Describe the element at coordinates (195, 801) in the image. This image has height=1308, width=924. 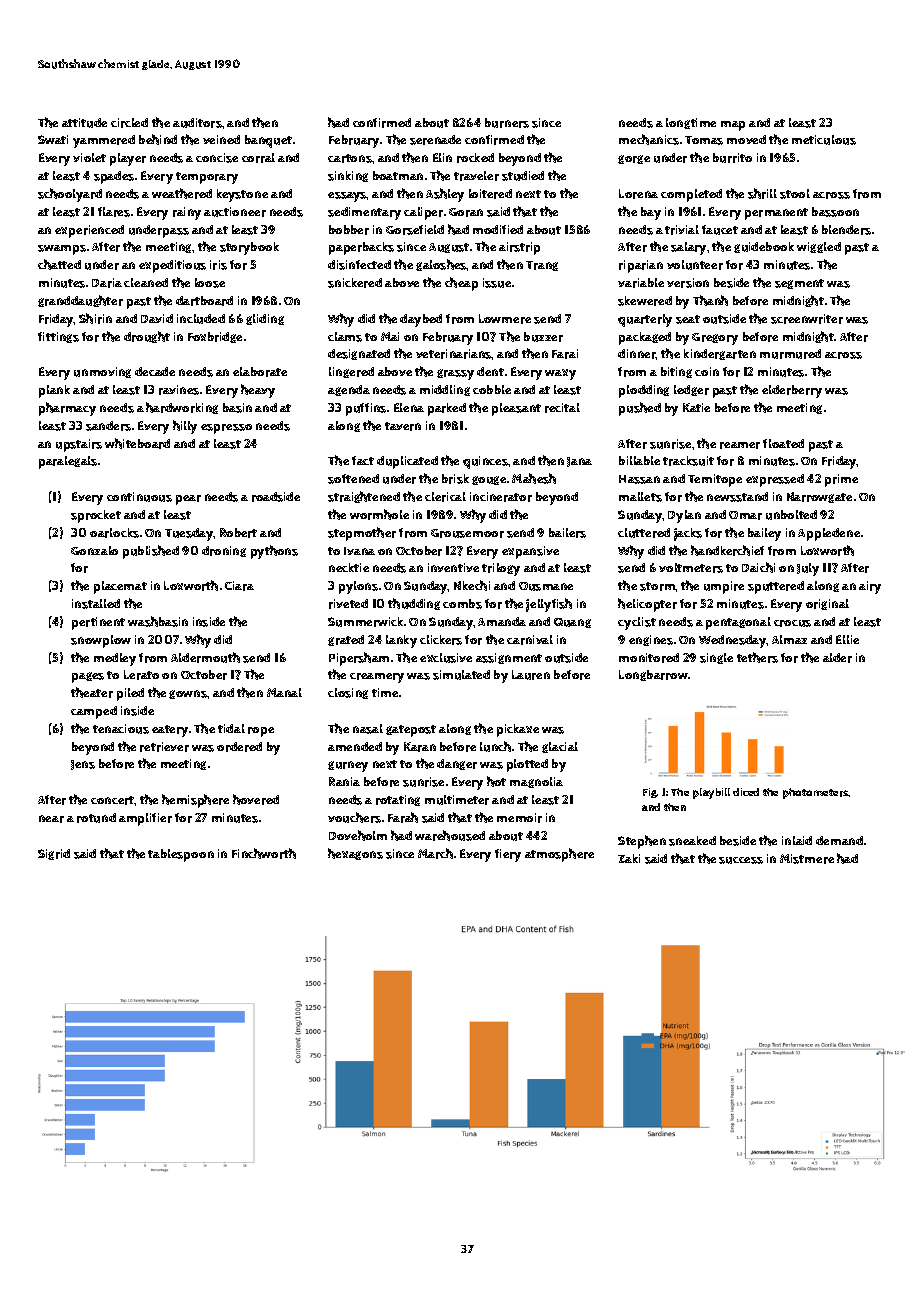
I see `hemisphere` at that location.
